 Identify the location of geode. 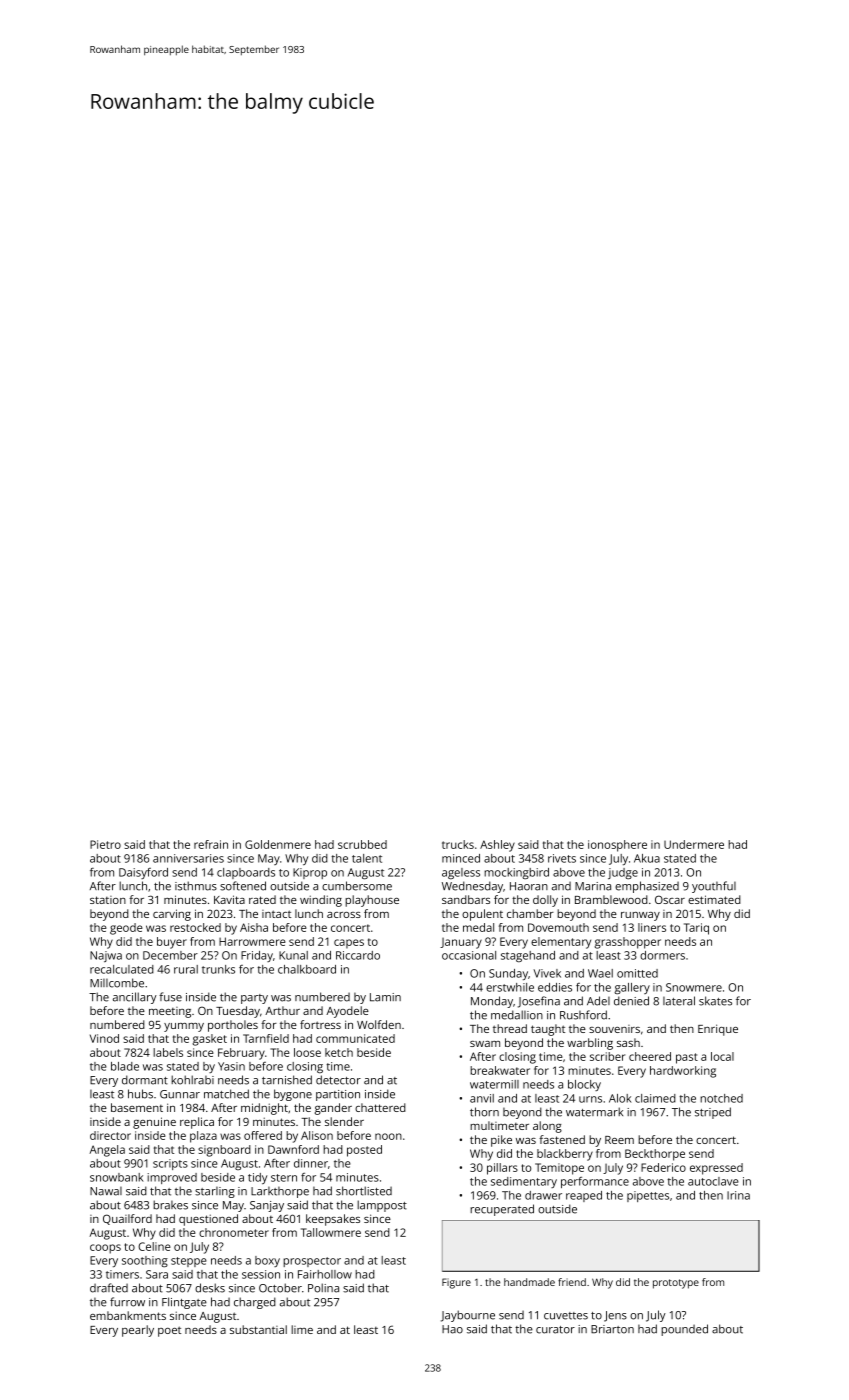
(126, 929).
